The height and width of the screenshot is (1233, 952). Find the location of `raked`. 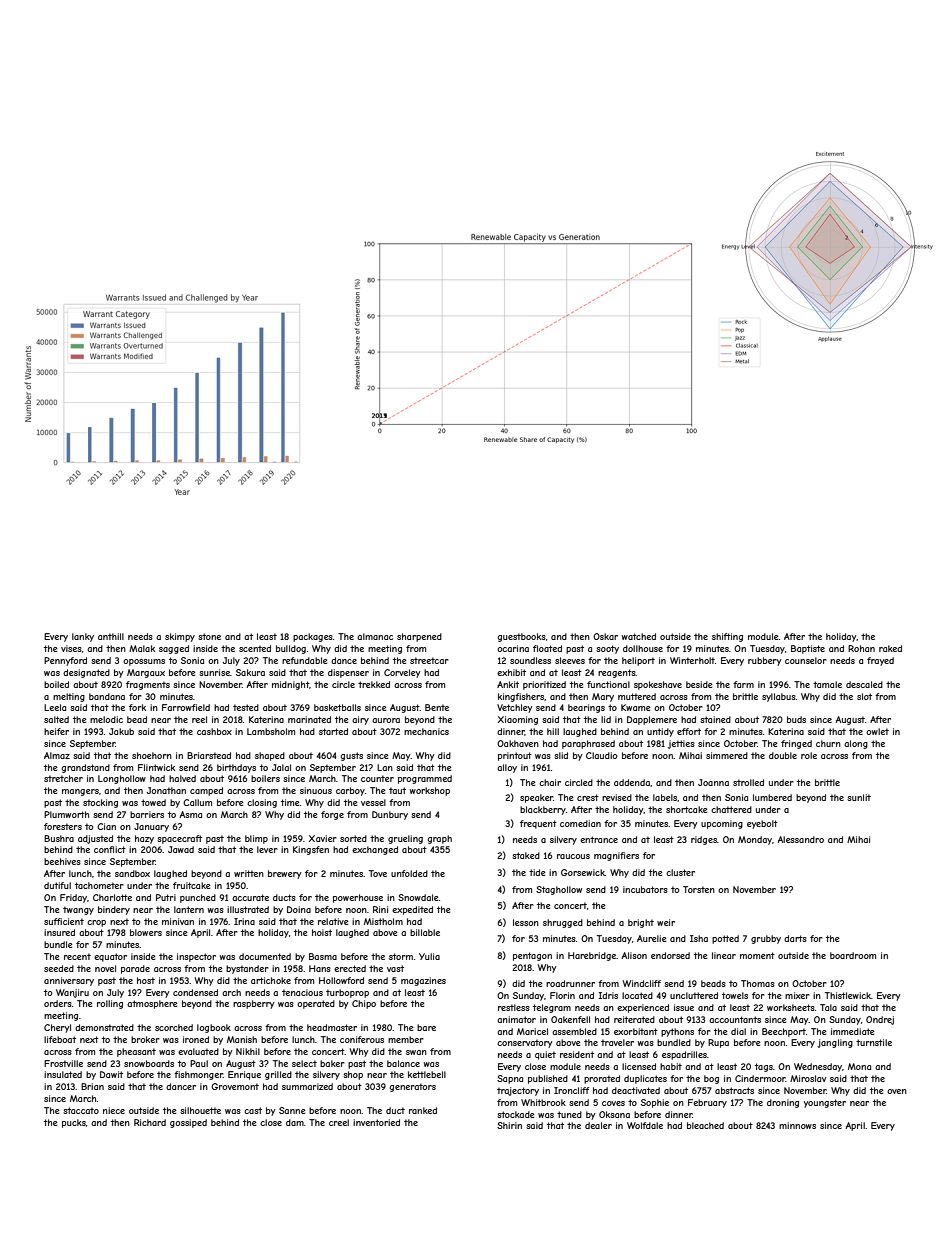

raked is located at coordinates (890, 648).
